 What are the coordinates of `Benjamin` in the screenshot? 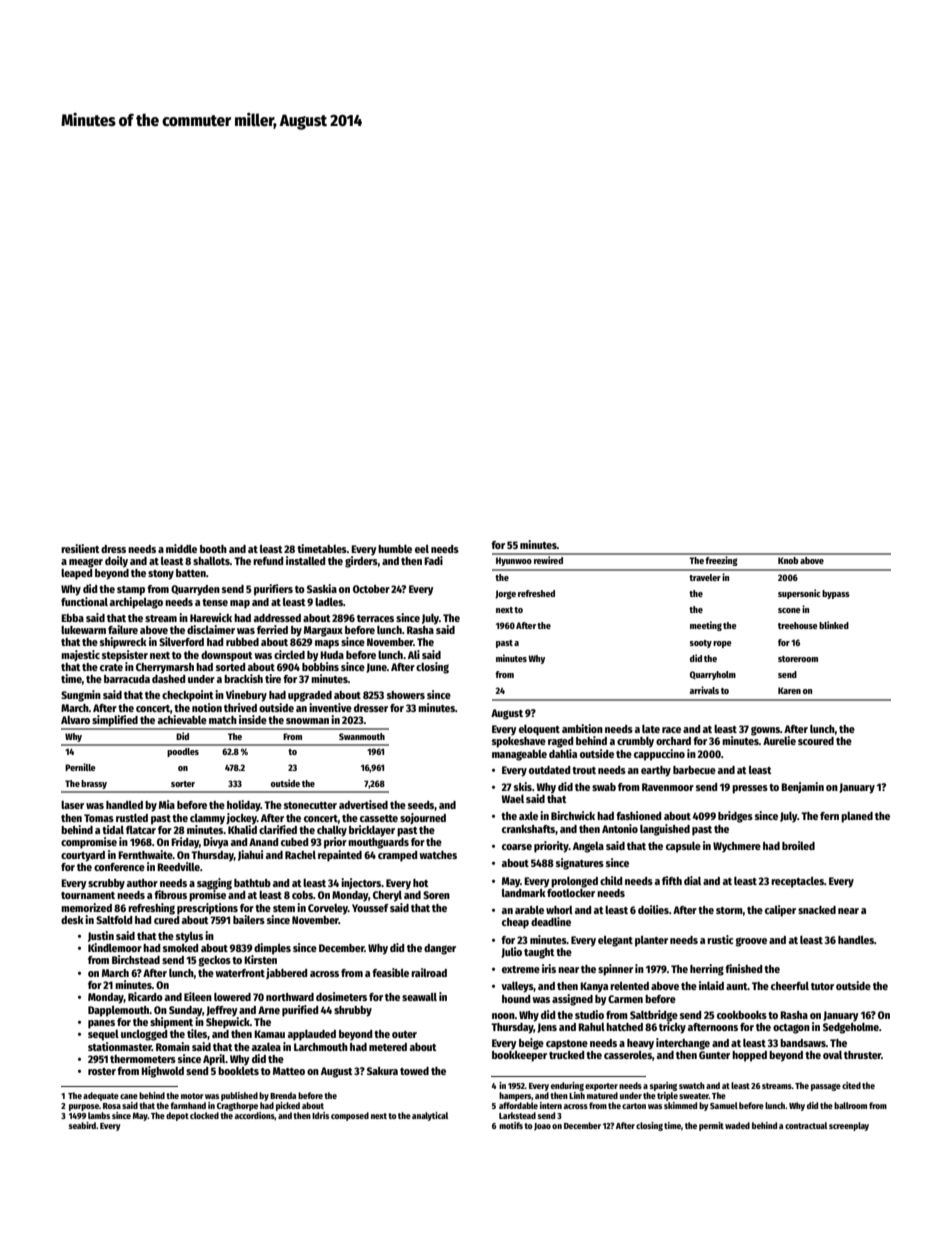 It's located at (802, 787).
